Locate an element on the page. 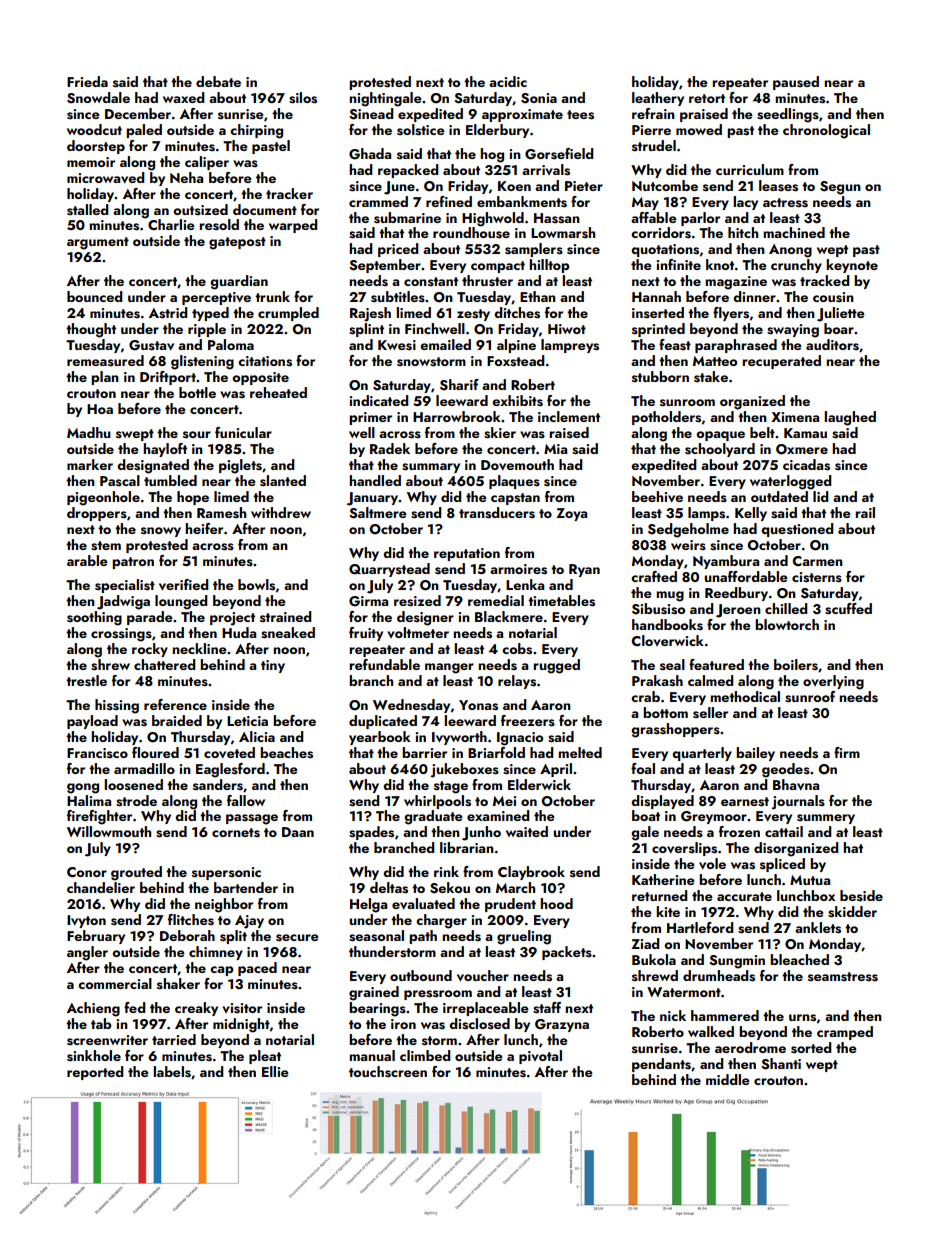 The width and height of the image is (952, 1233). paused is located at coordinates (796, 83).
